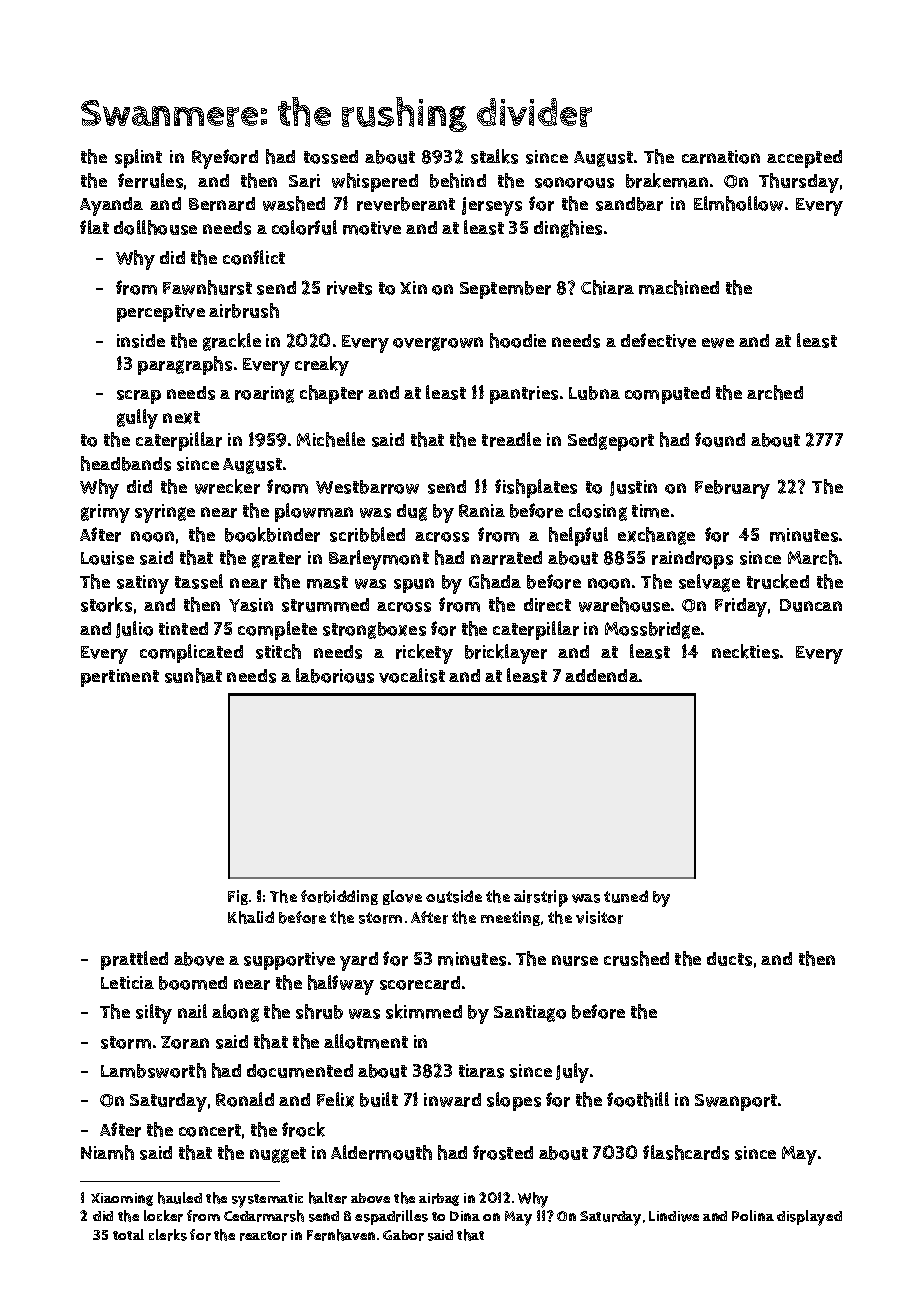  I want to click on ducts, so click(729, 959).
